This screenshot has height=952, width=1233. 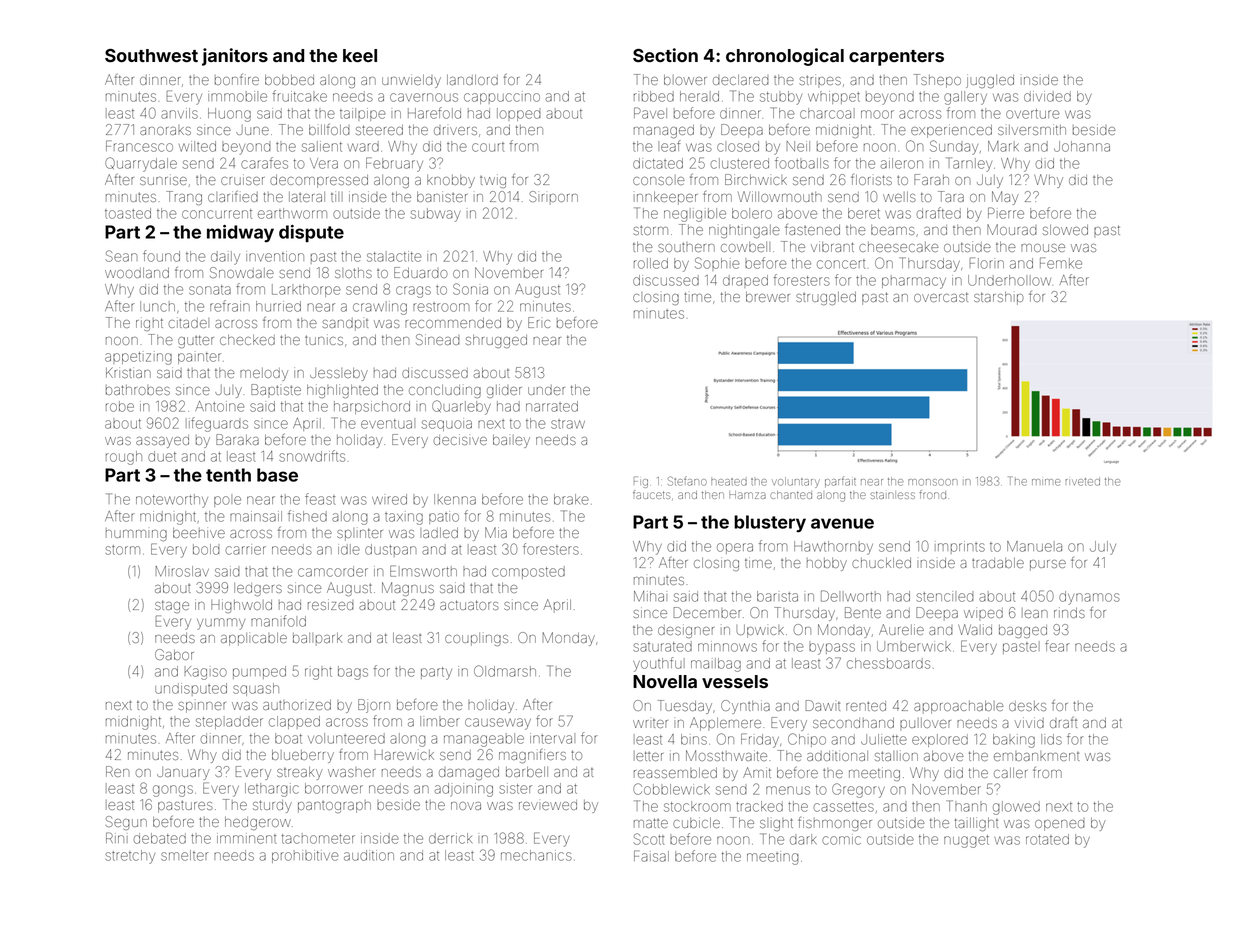 I want to click on Florin, so click(x=987, y=263).
